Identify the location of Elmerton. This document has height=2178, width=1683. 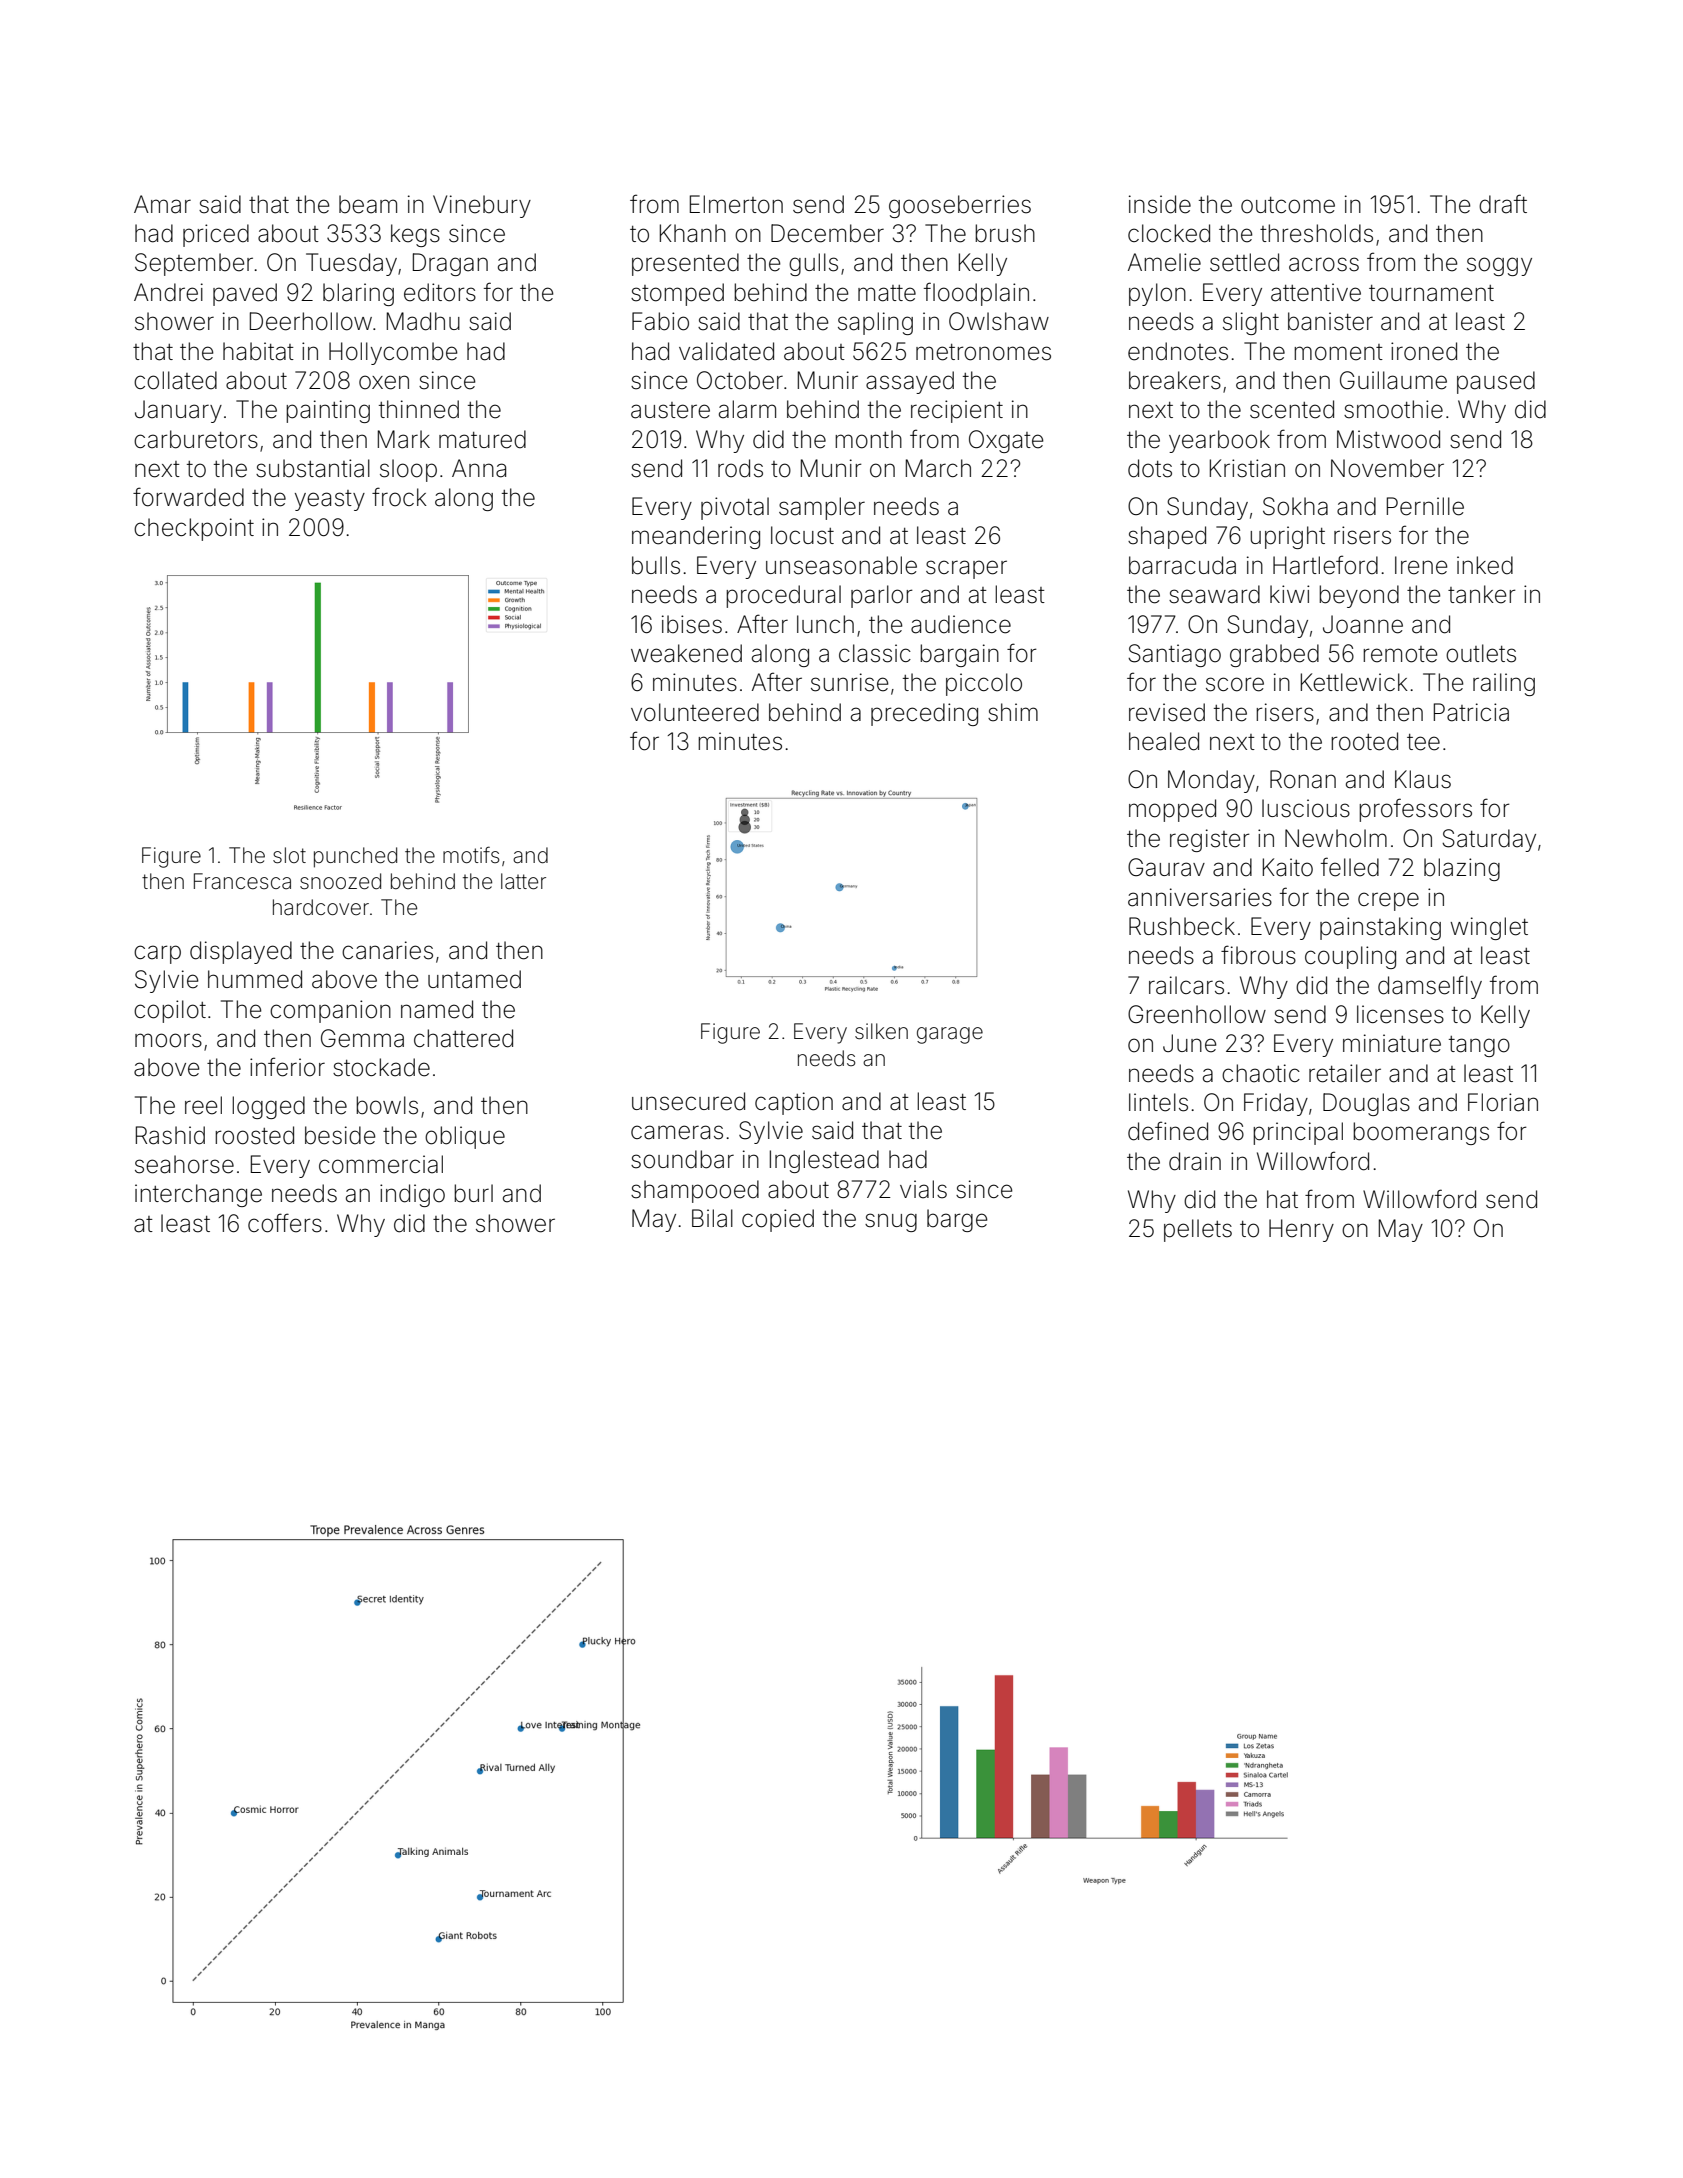
(736, 204).
